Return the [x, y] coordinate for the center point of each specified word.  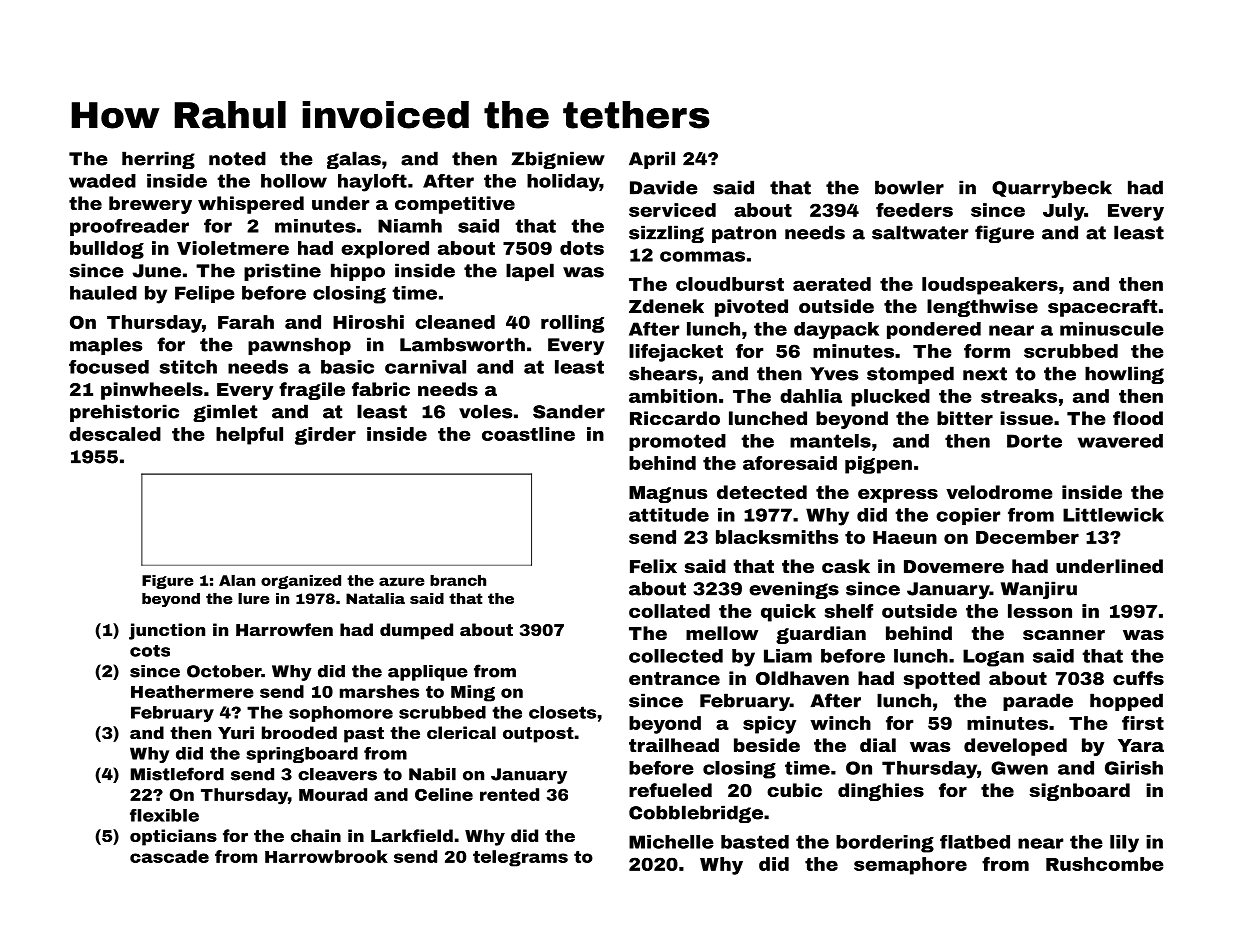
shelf [849, 611]
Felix [653, 566]
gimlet [225, 413]
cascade [169, 856]
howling [1124, 375]
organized [301, 582]
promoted [677, 442]
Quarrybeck [1052, 189]
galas [354, 160]
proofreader [129, 227]
